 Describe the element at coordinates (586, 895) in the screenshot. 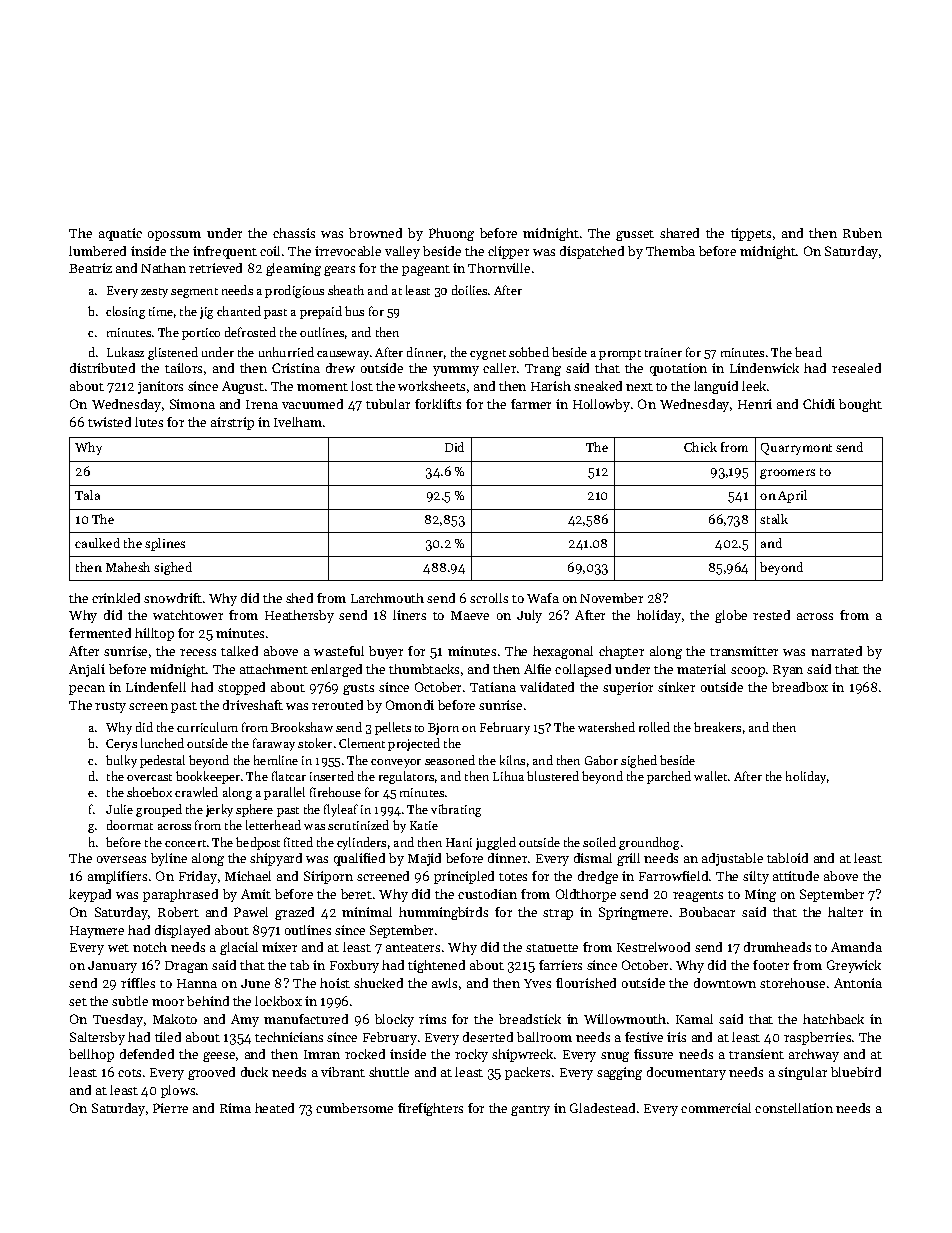

I see `Oldthorpe` at that location.
